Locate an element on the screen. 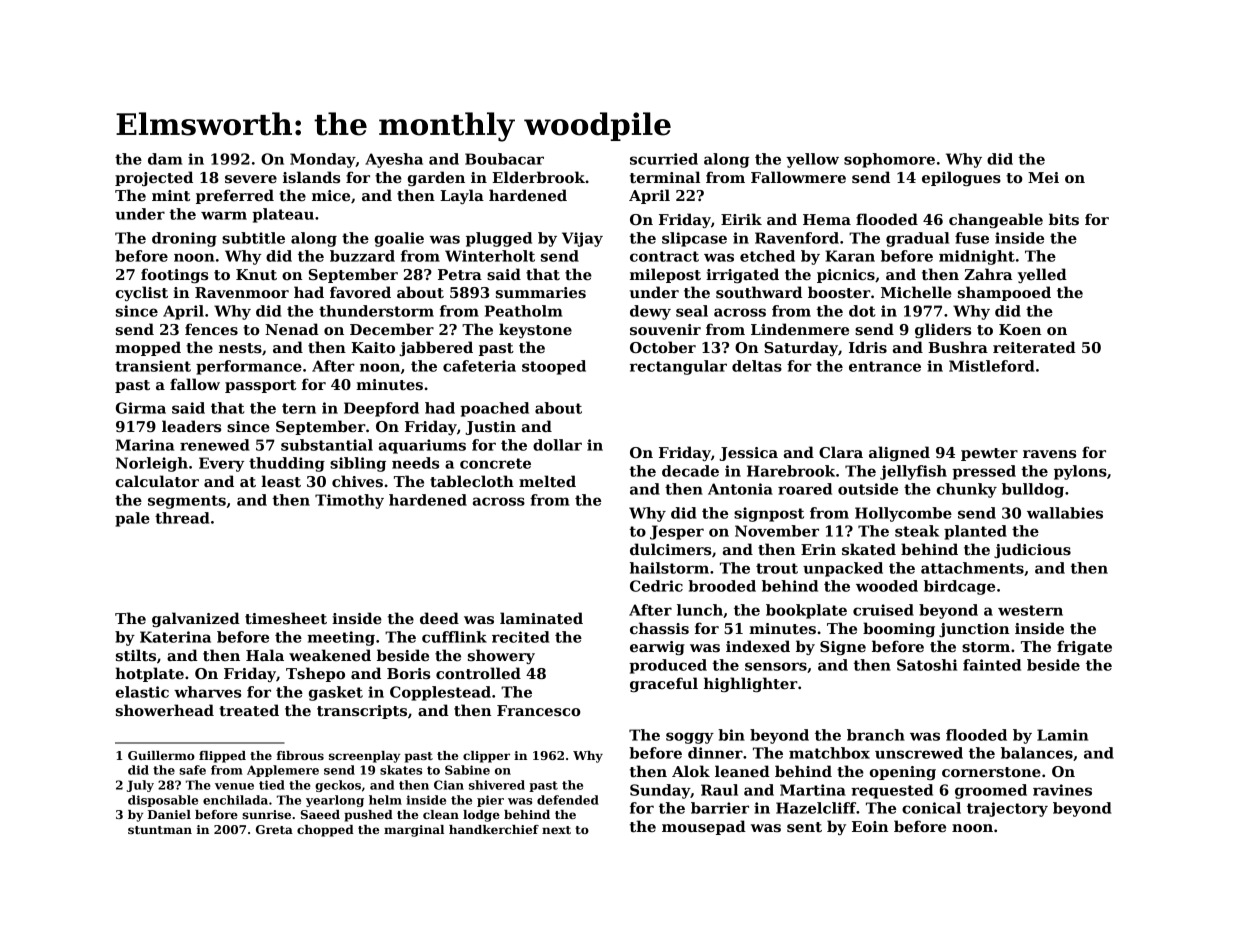  renewed is located at coordinates (215, 445).
